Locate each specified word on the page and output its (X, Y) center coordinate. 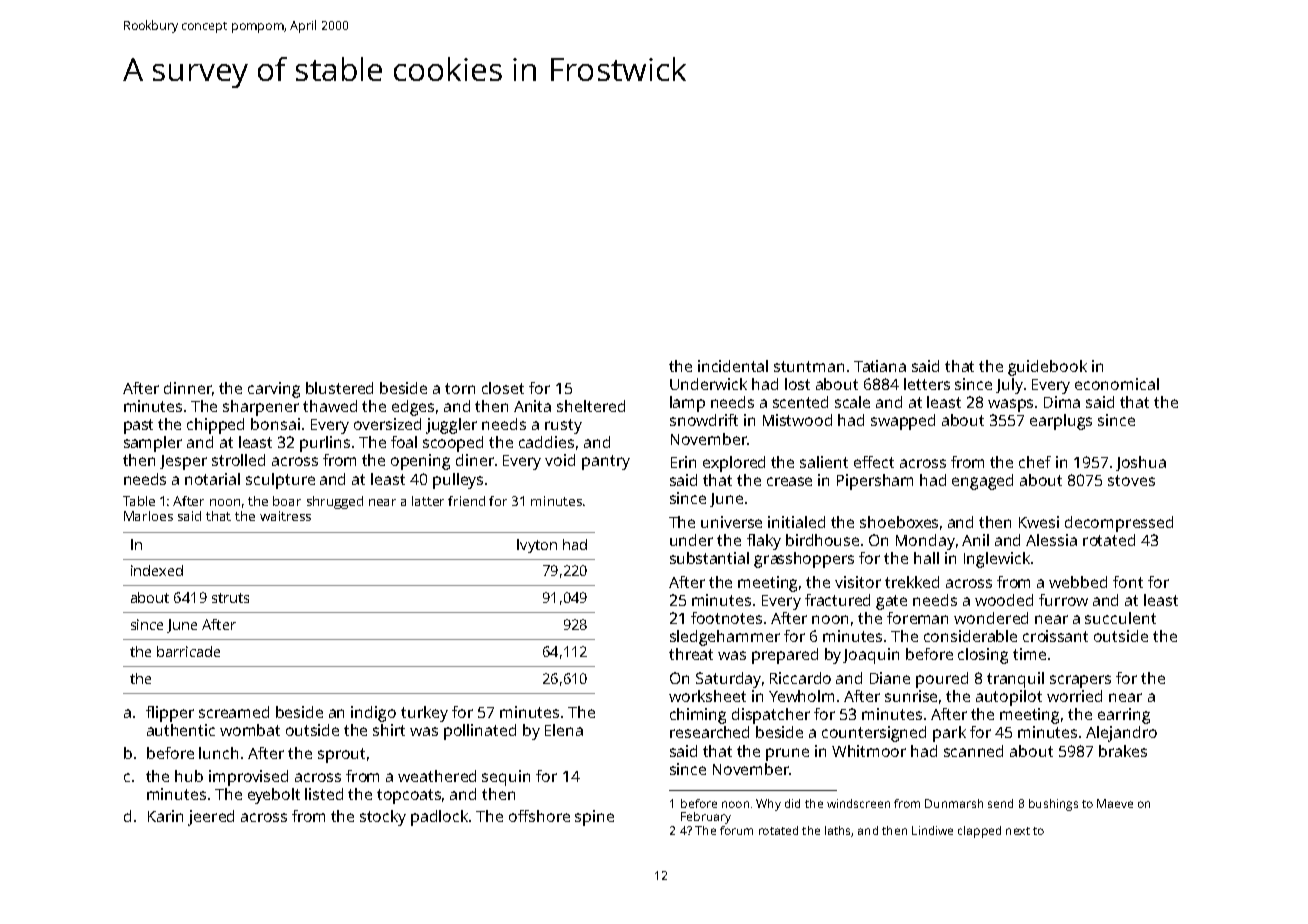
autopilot (1009, 698)
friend (466, 501)
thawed (330, 406)
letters (927, 384)
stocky (383, 818)
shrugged (335, 502)
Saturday (728, 680)
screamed (234, 712)
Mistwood (797, 420)
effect (874, 462)
